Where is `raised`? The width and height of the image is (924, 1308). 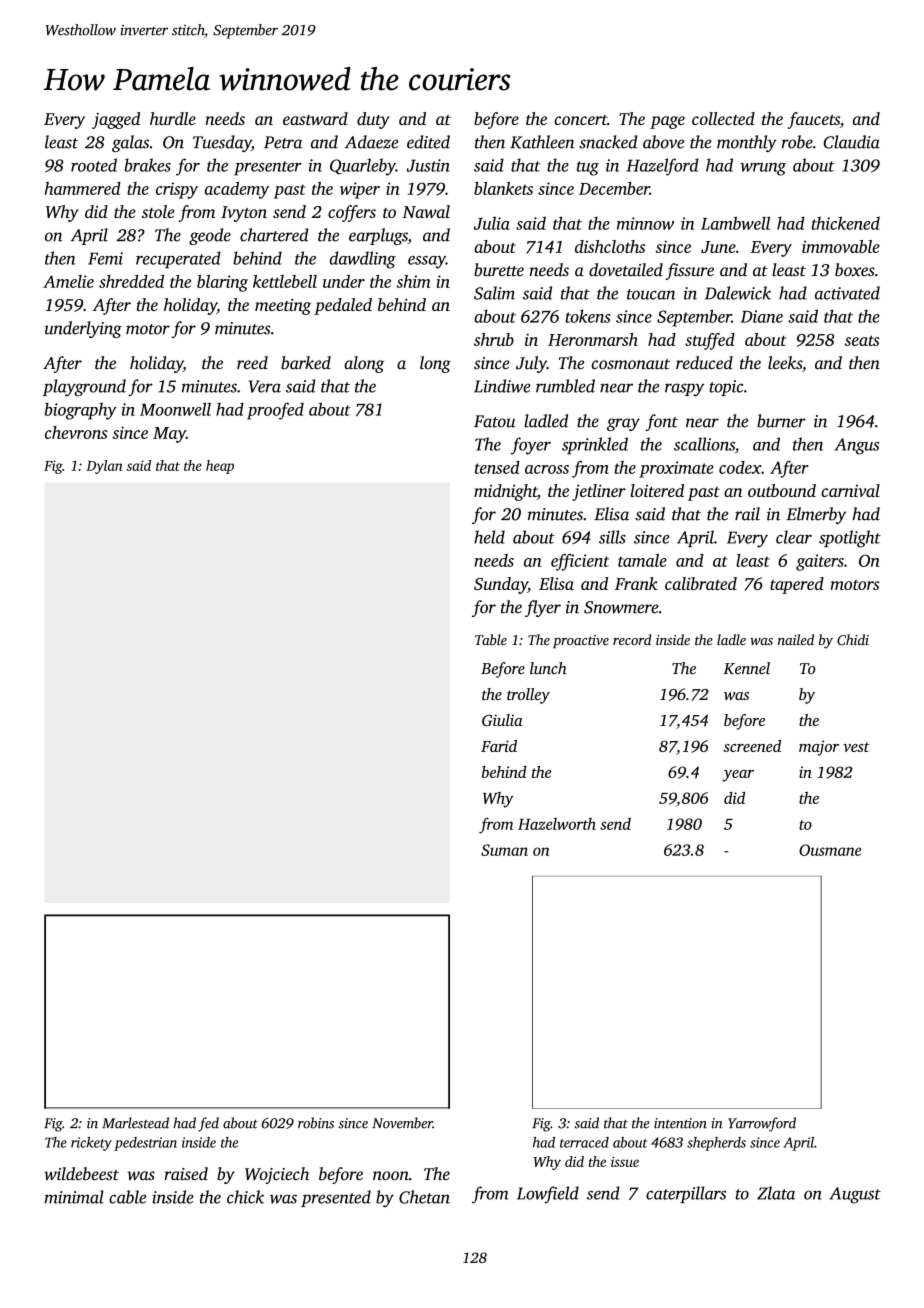
raised is located at coordinates (186, 1174).
